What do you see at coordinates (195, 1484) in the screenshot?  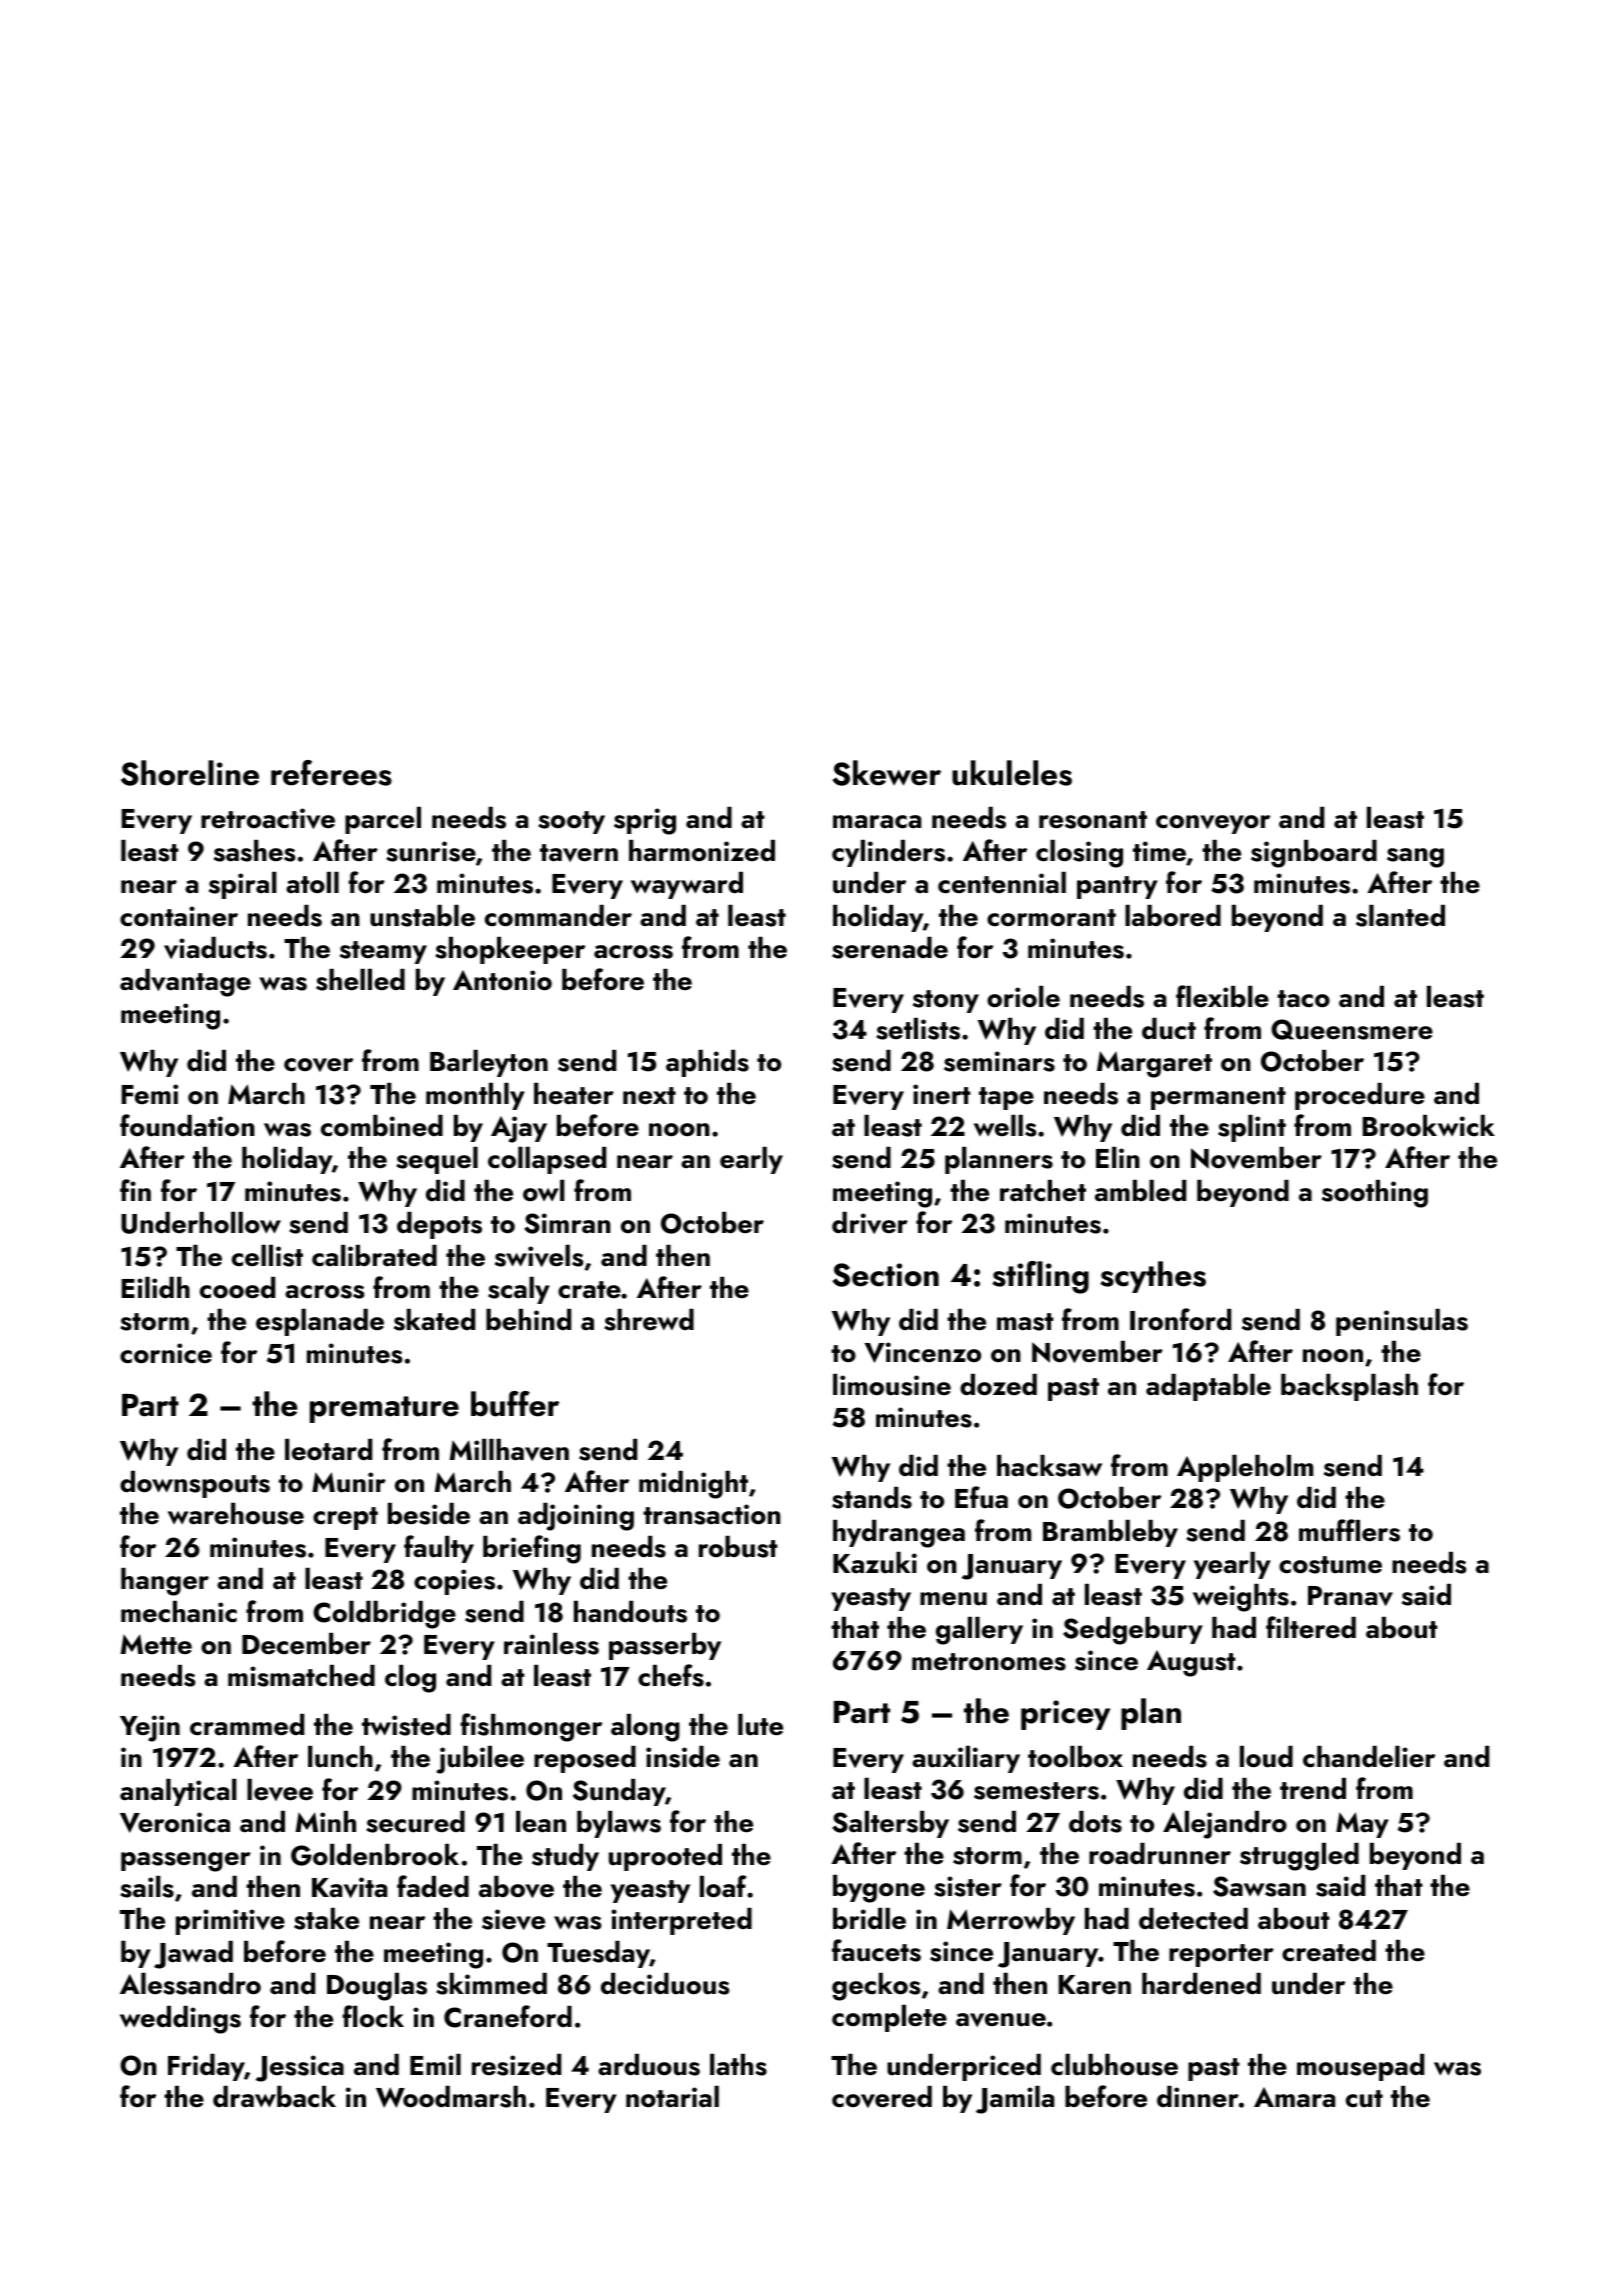 I see `downspouts` at bounding box center [195, 1484].
